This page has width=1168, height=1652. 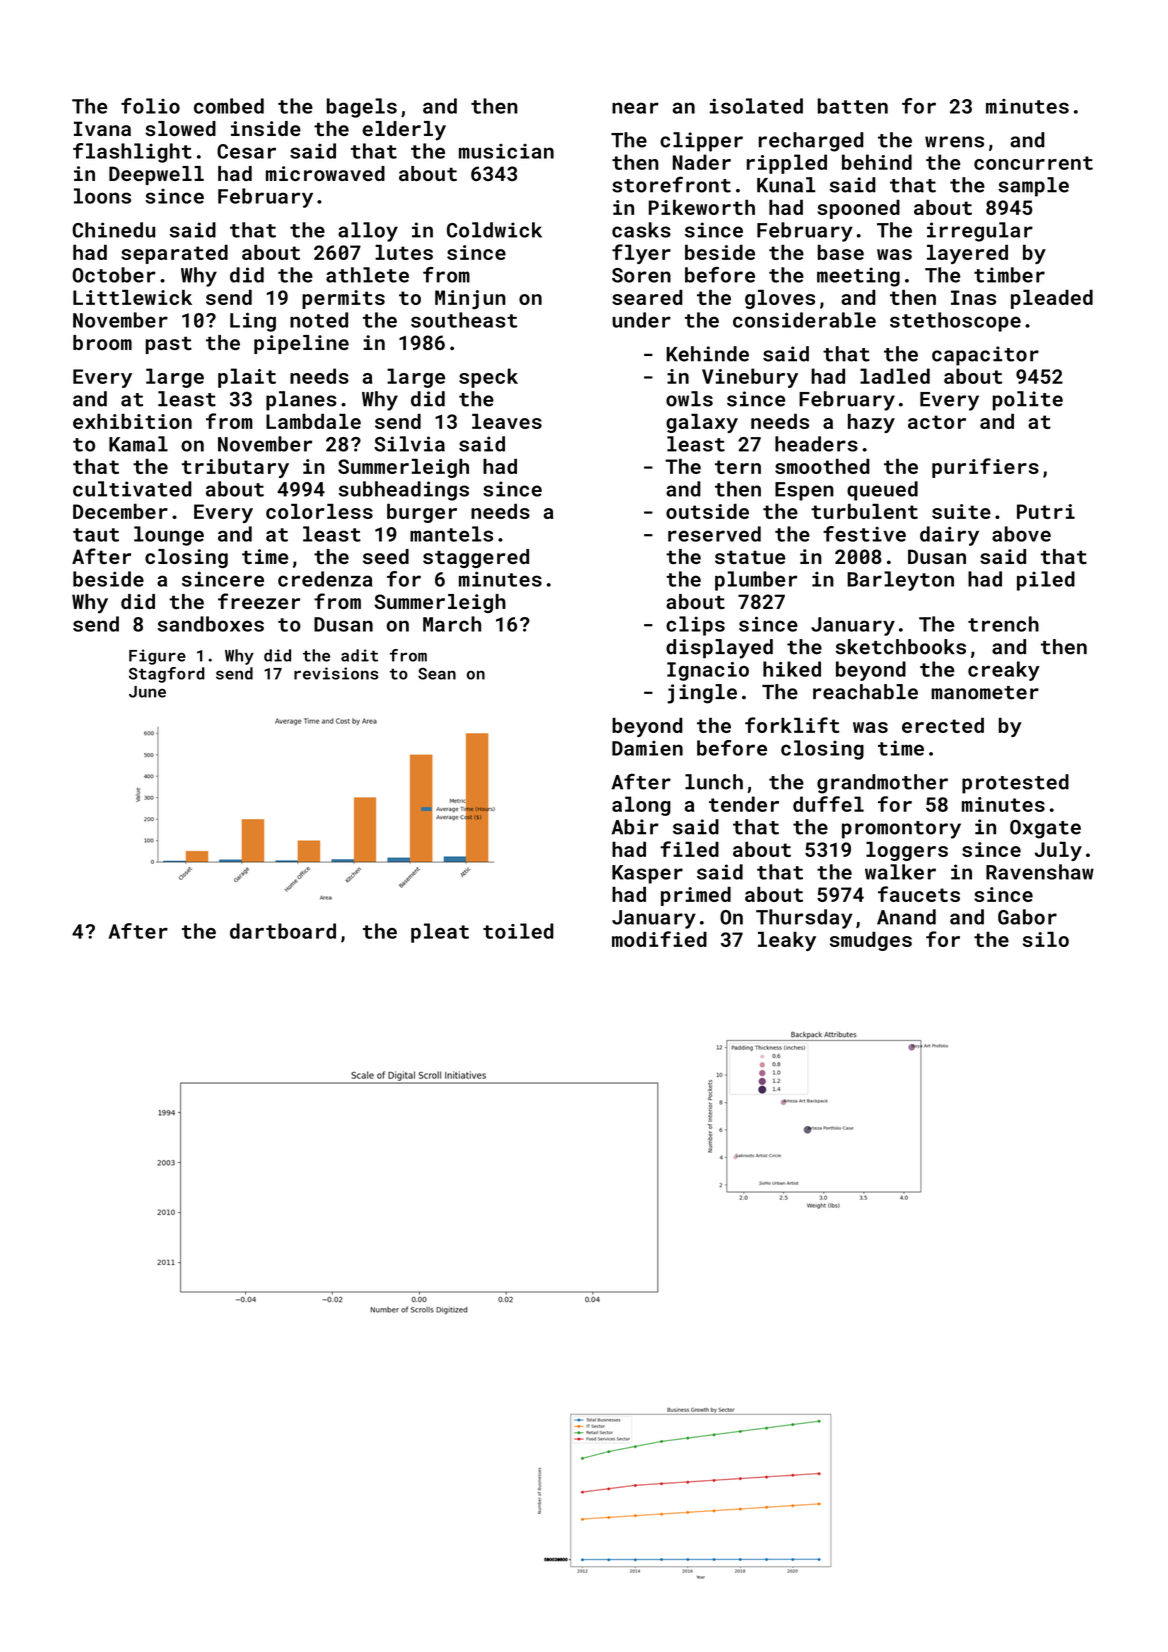 What do you see at coordinates (1046, 581) in the page?
I see `piled` at bounding box center [1046, 581].
